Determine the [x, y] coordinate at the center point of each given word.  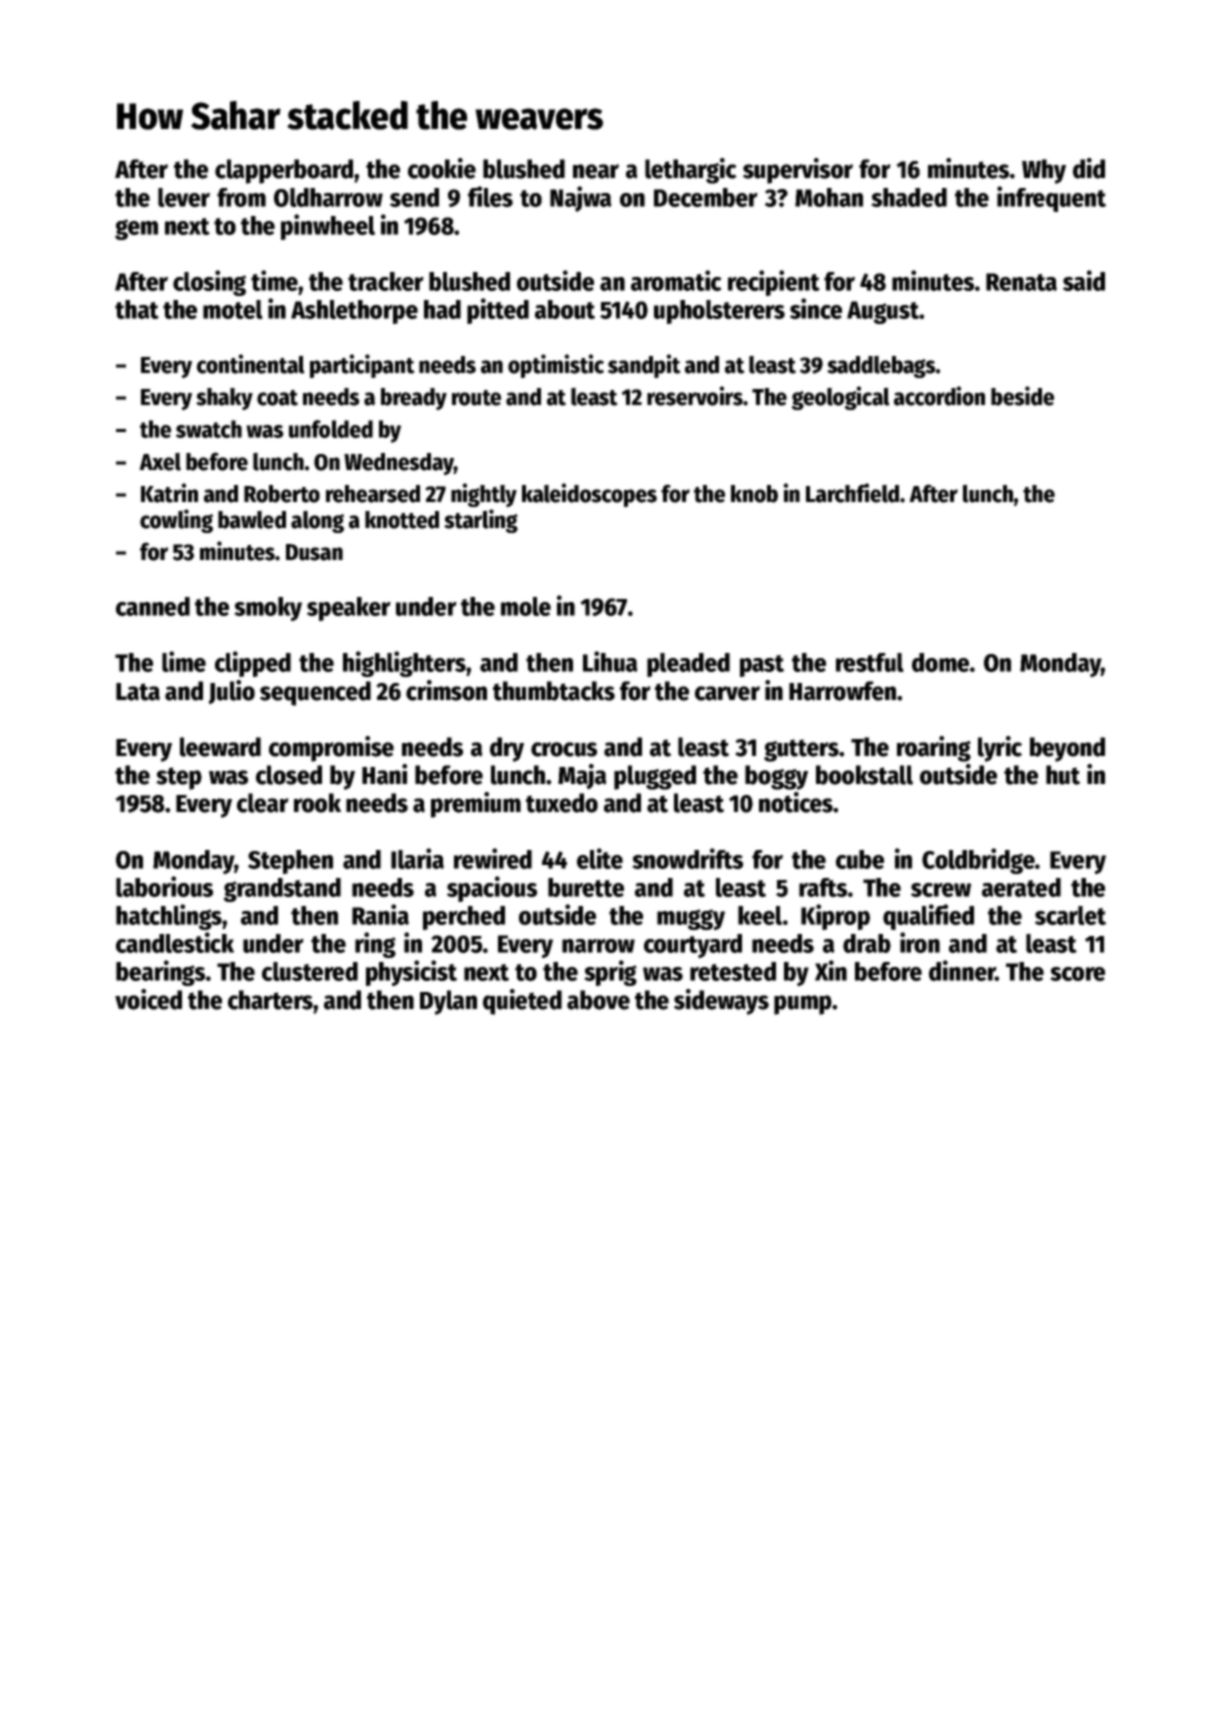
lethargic [691, 171]
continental [251, 364]
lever [184, 197]
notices [796, 802]
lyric [1000, 749]
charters [270, 1000]
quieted [522, 1002]
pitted [498, 311]
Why [1044, 171]
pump [803, 1005]
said [1084, 280]
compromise [331, 749]
